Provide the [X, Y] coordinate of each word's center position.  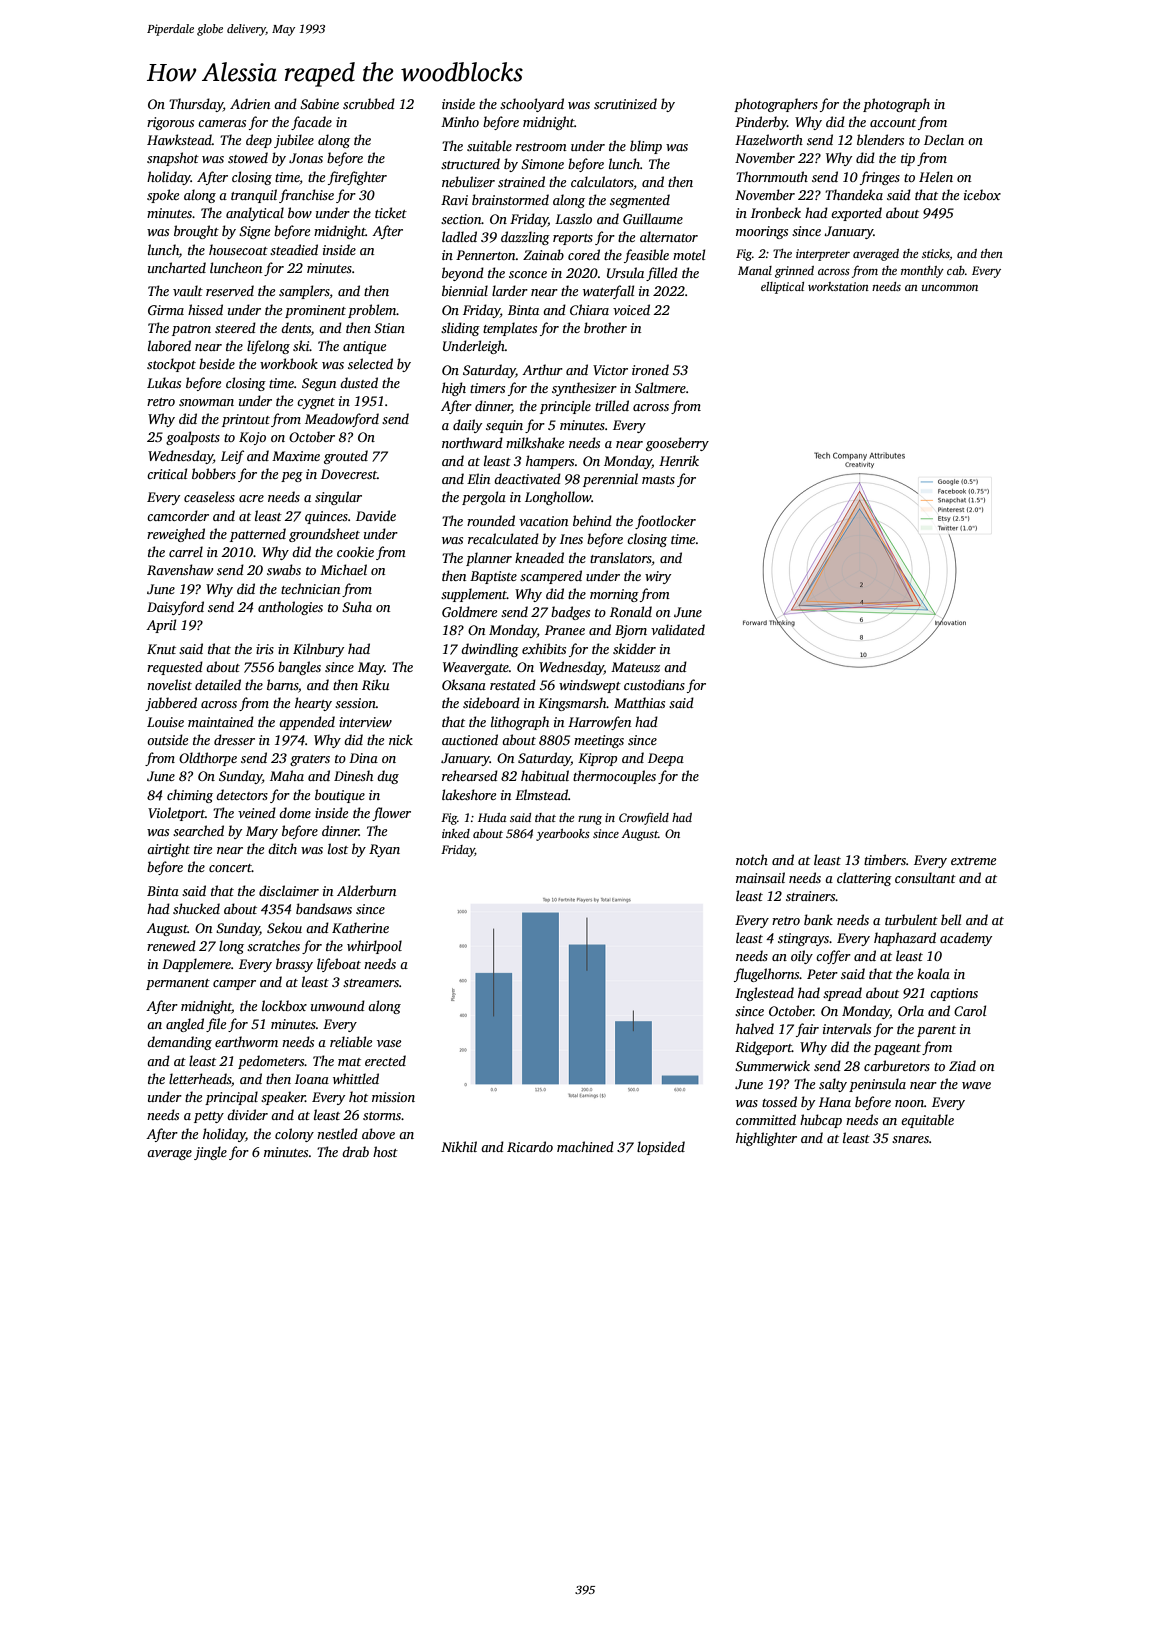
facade [311, 123]
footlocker [665, 522]
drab [355, 1151]
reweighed [176, 535]
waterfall [608, 292]
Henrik [679, 460]
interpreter [823, 255]
